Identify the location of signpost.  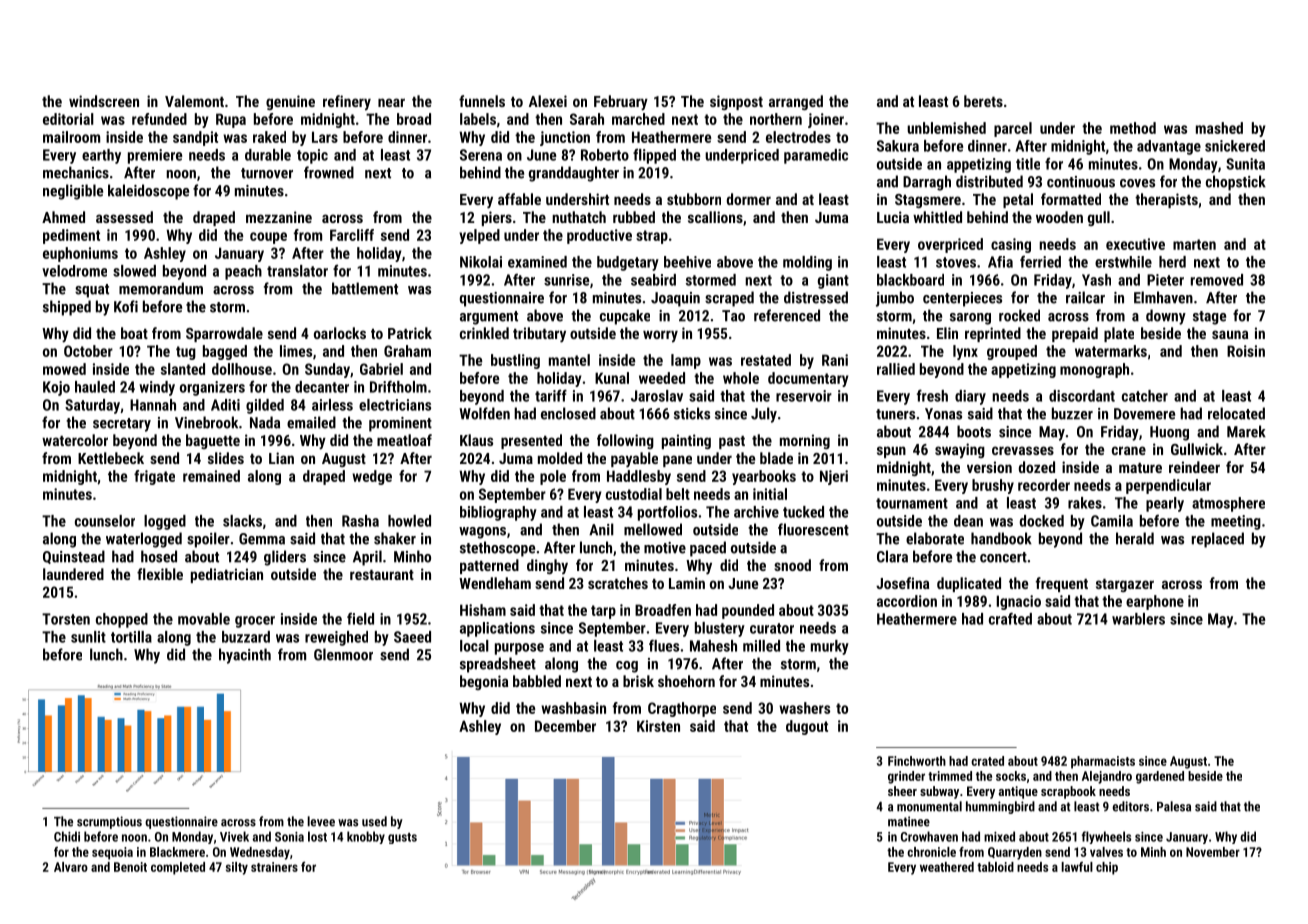
(736, 102).
